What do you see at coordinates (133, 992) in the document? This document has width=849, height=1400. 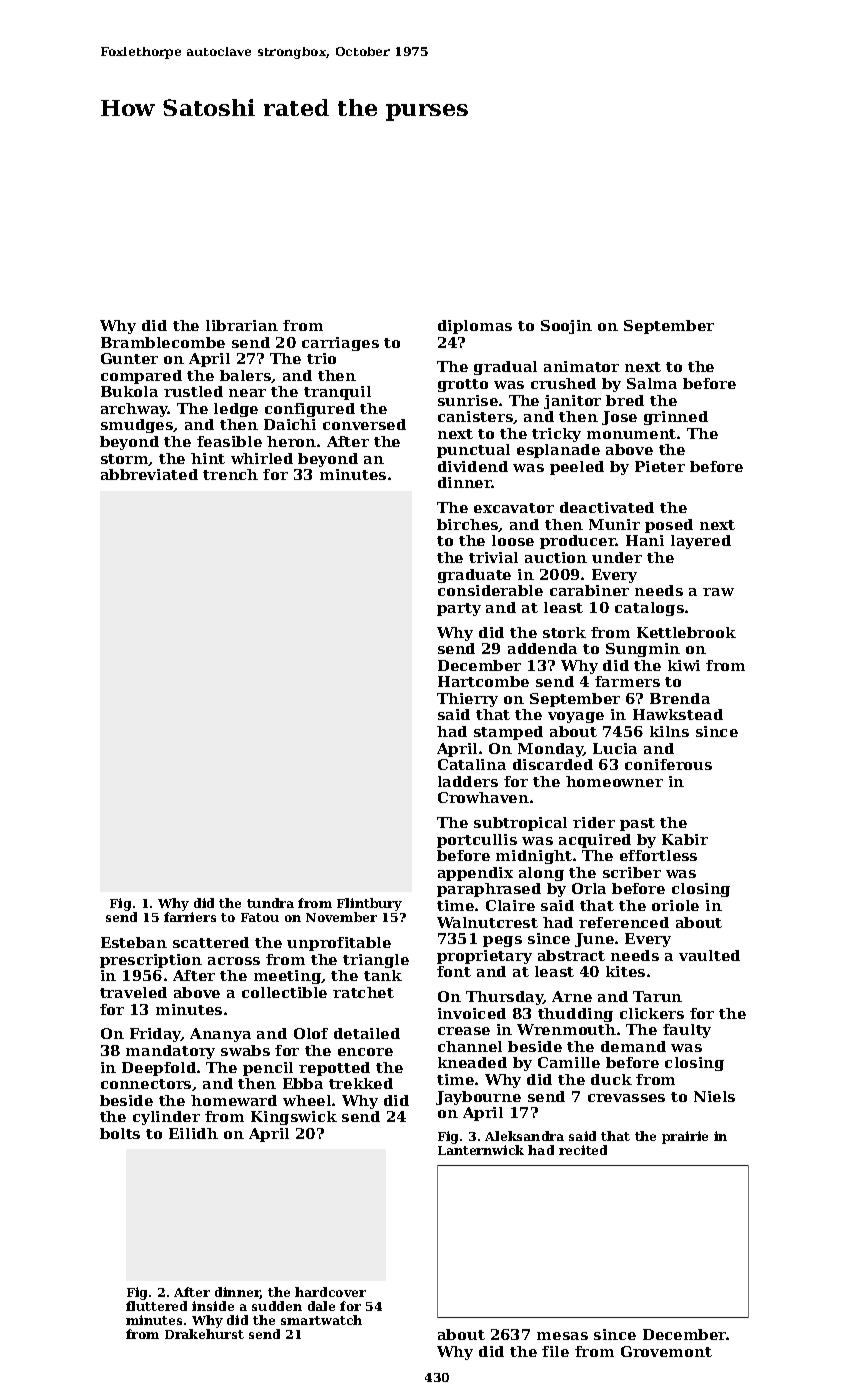 I see `traveled` at bounding box center [133, 992].
